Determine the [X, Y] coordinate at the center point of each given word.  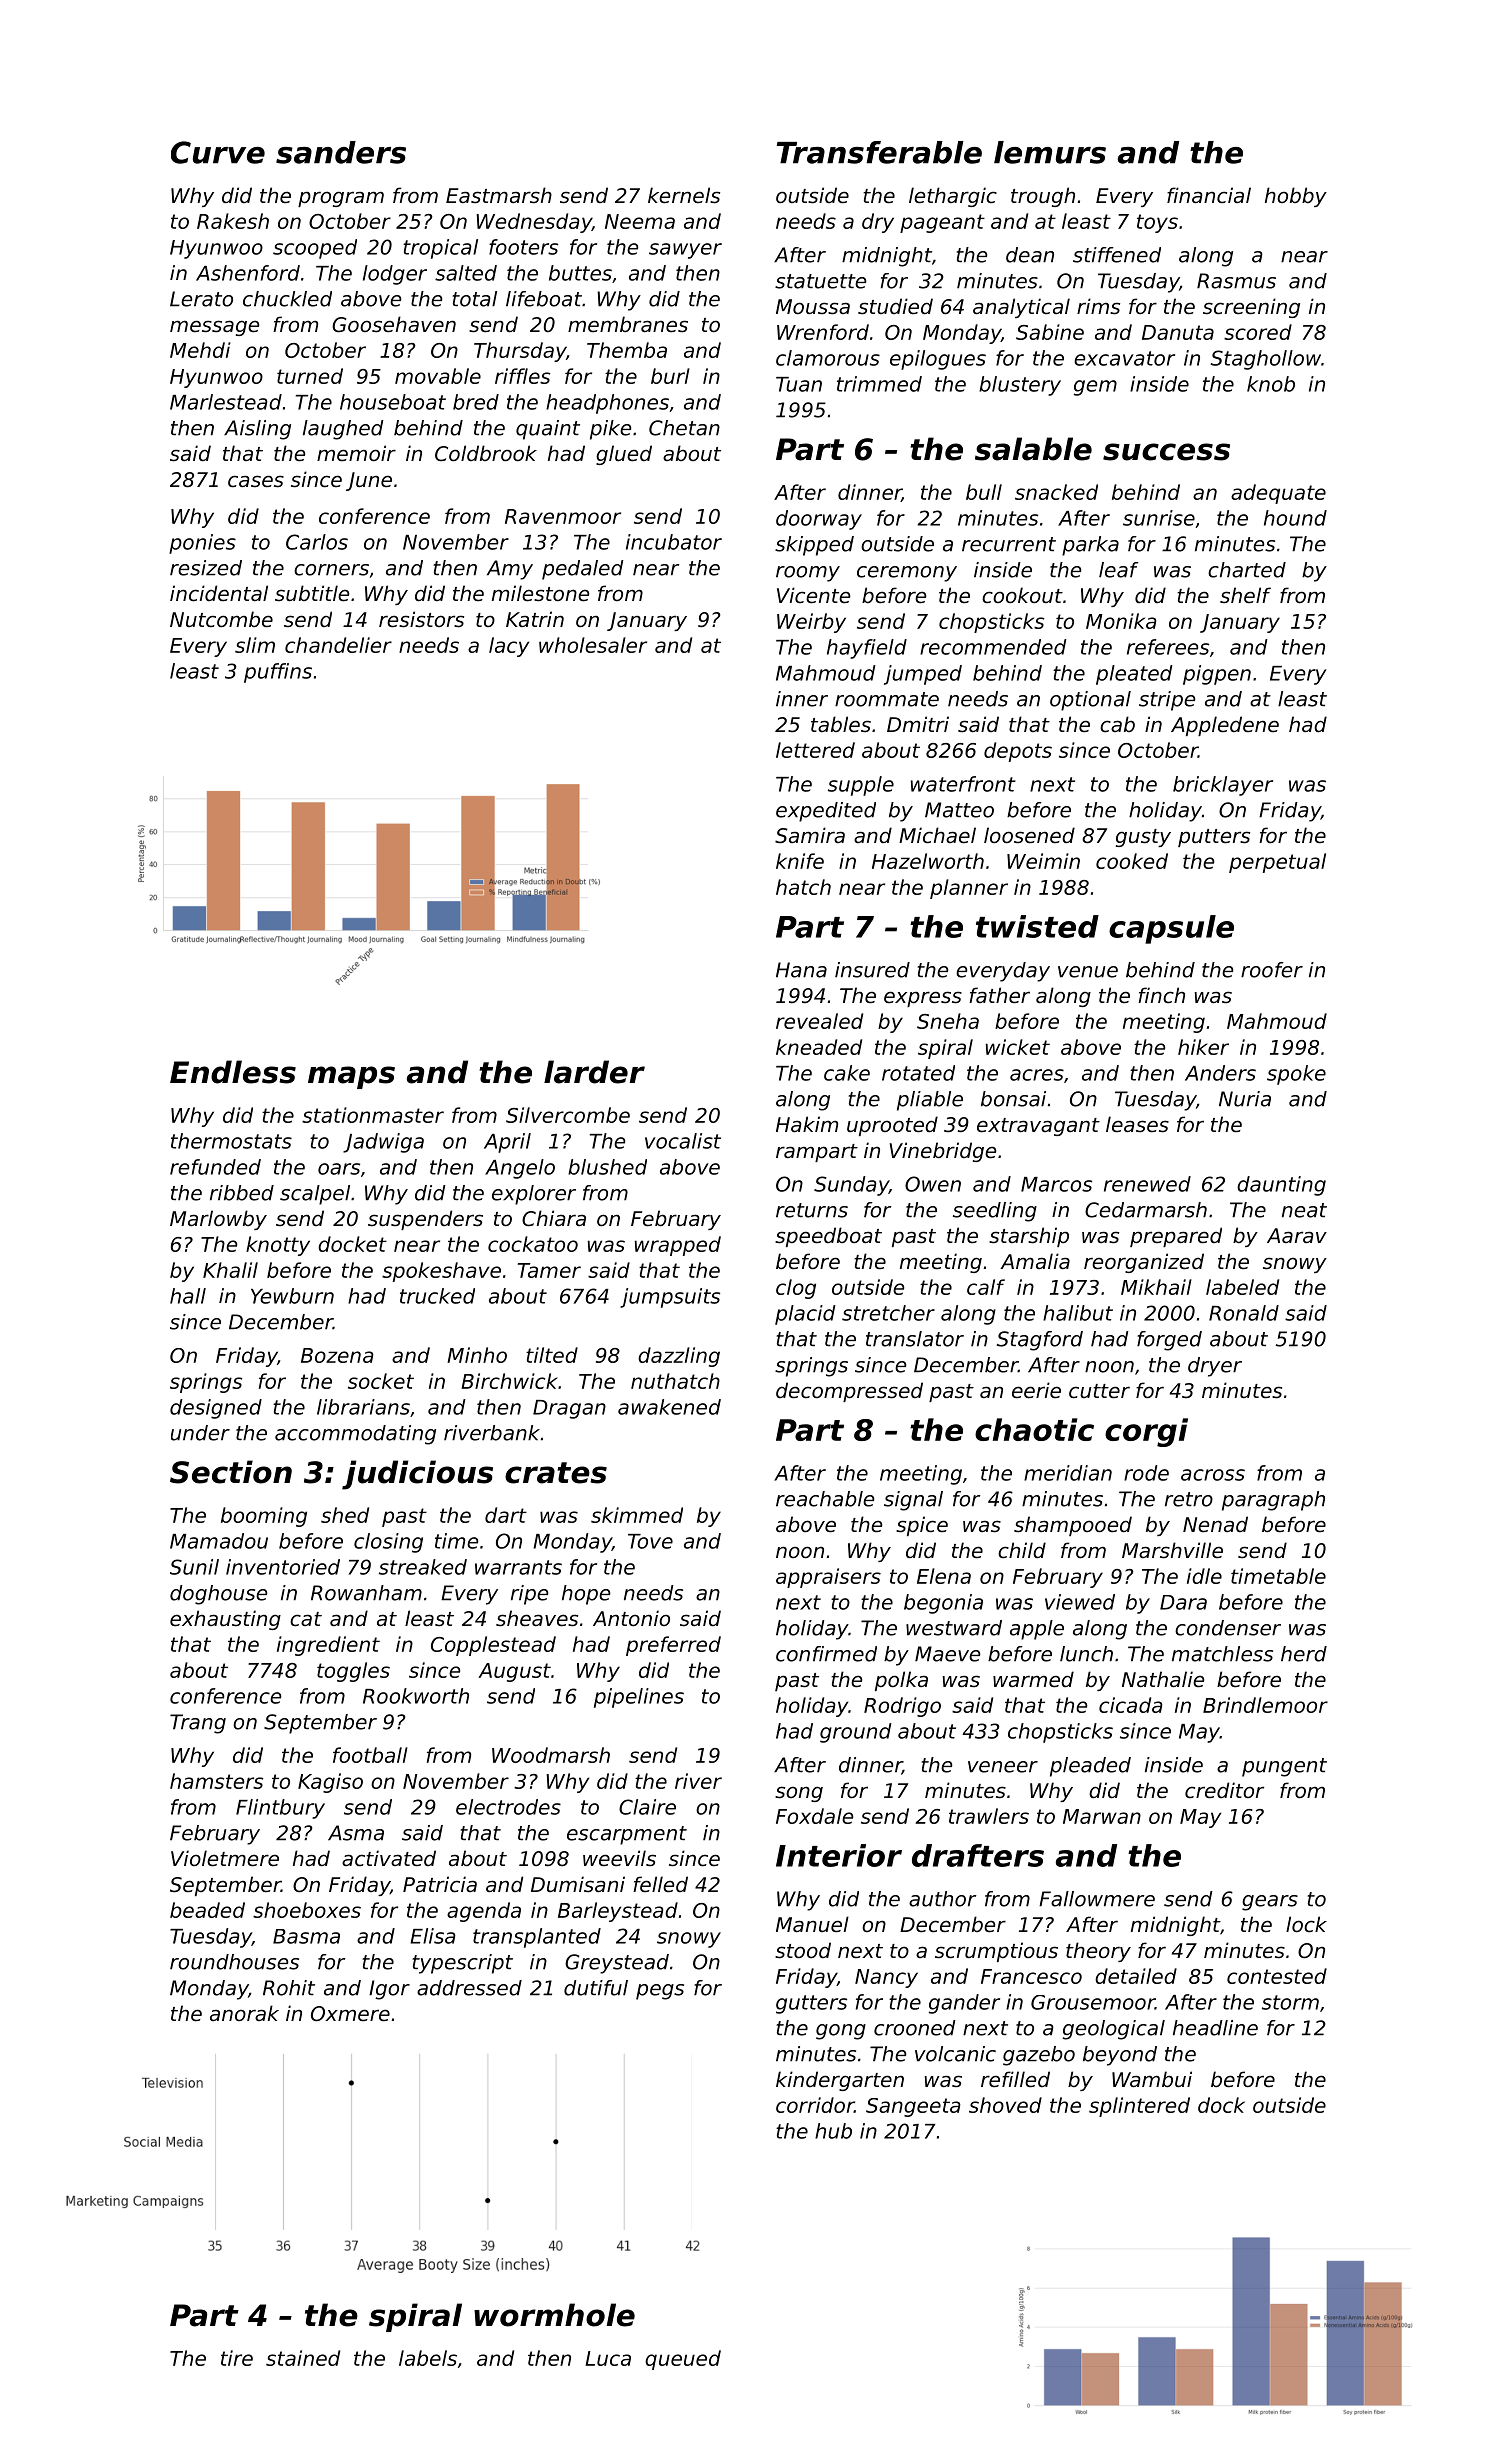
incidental [219, 593]
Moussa [813, 307]
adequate [1278, 494]
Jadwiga [383, 1143]
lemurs [1050, 152]
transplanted [537, 1938]
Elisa [433, 1936]
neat [1304, 1210]
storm [1290, 2002]
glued [624, 455]
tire [237, 2358]
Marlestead [226, 402]
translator [915, 1339]
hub [833, 2131]
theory [1098, 1952]
